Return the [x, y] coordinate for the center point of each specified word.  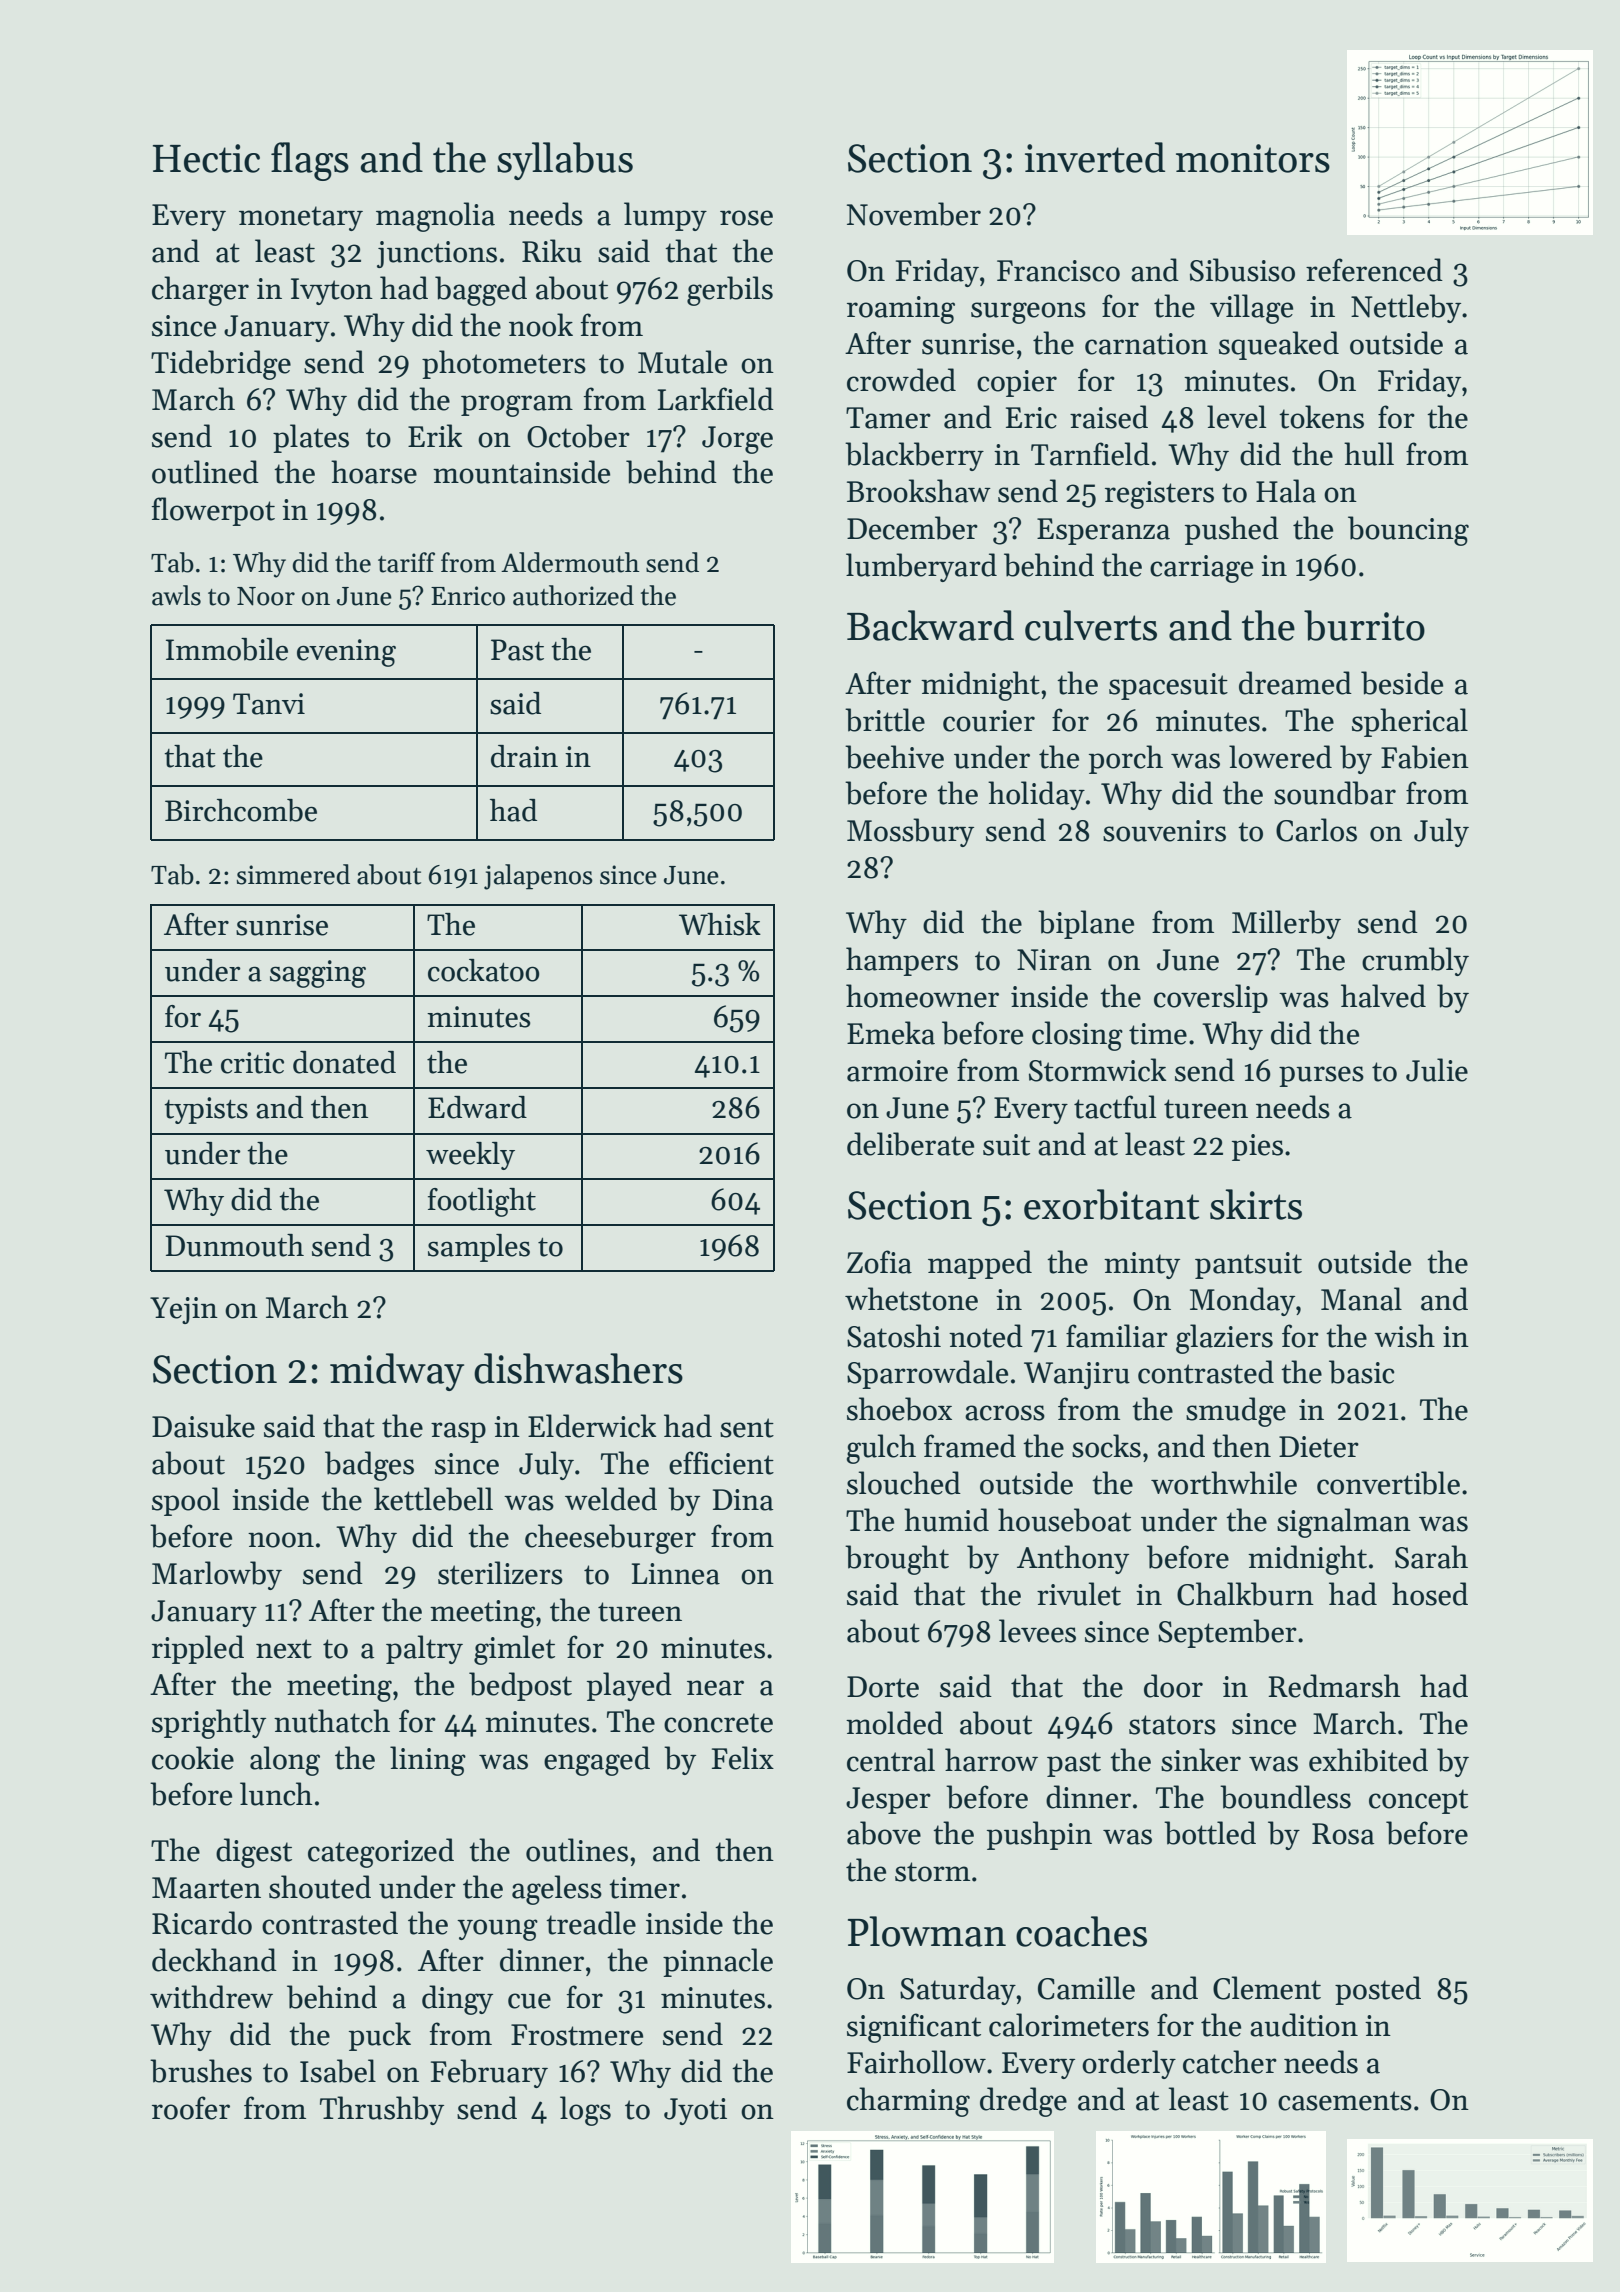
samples [479, 1248]
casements [1345, 2101]
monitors [1253, 158]
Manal [1361, 1299]
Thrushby [382, 2110]
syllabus [565, 161]
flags [310, 161]
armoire [897, 1071]
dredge [1023, 2102]
